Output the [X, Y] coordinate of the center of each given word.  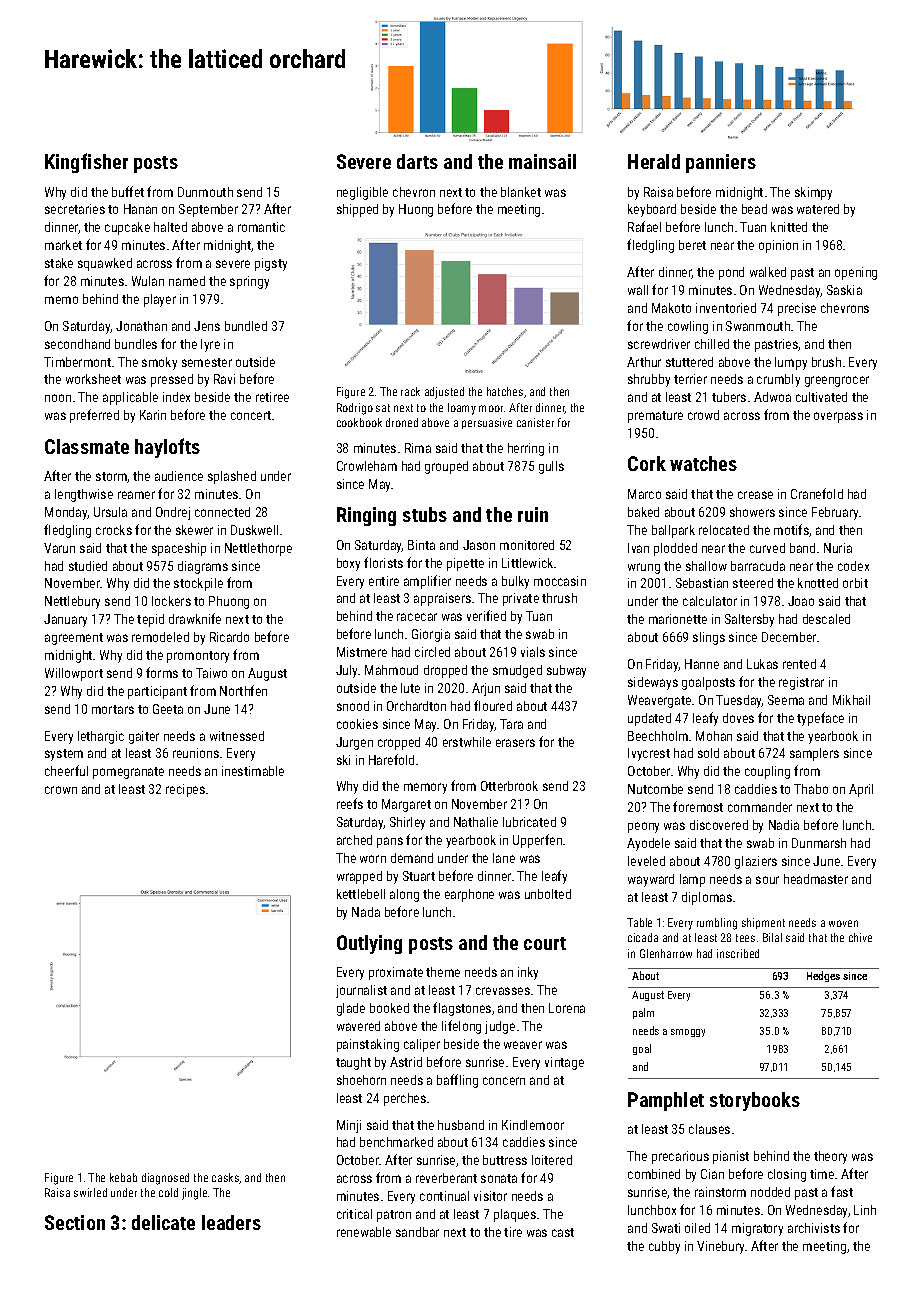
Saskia [844, 290]
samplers [814, 754]
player [160, 300]
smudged [517, 671]
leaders [231, 1222]
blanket [521, 192]
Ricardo [229, 637]
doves [738, 718]
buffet [128, 191]
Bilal [772, 937]
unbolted [548, 894]
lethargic [101, 737]
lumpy [791, 363]
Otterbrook [509, 786]
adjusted [444, 393]
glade [351, 1009]
